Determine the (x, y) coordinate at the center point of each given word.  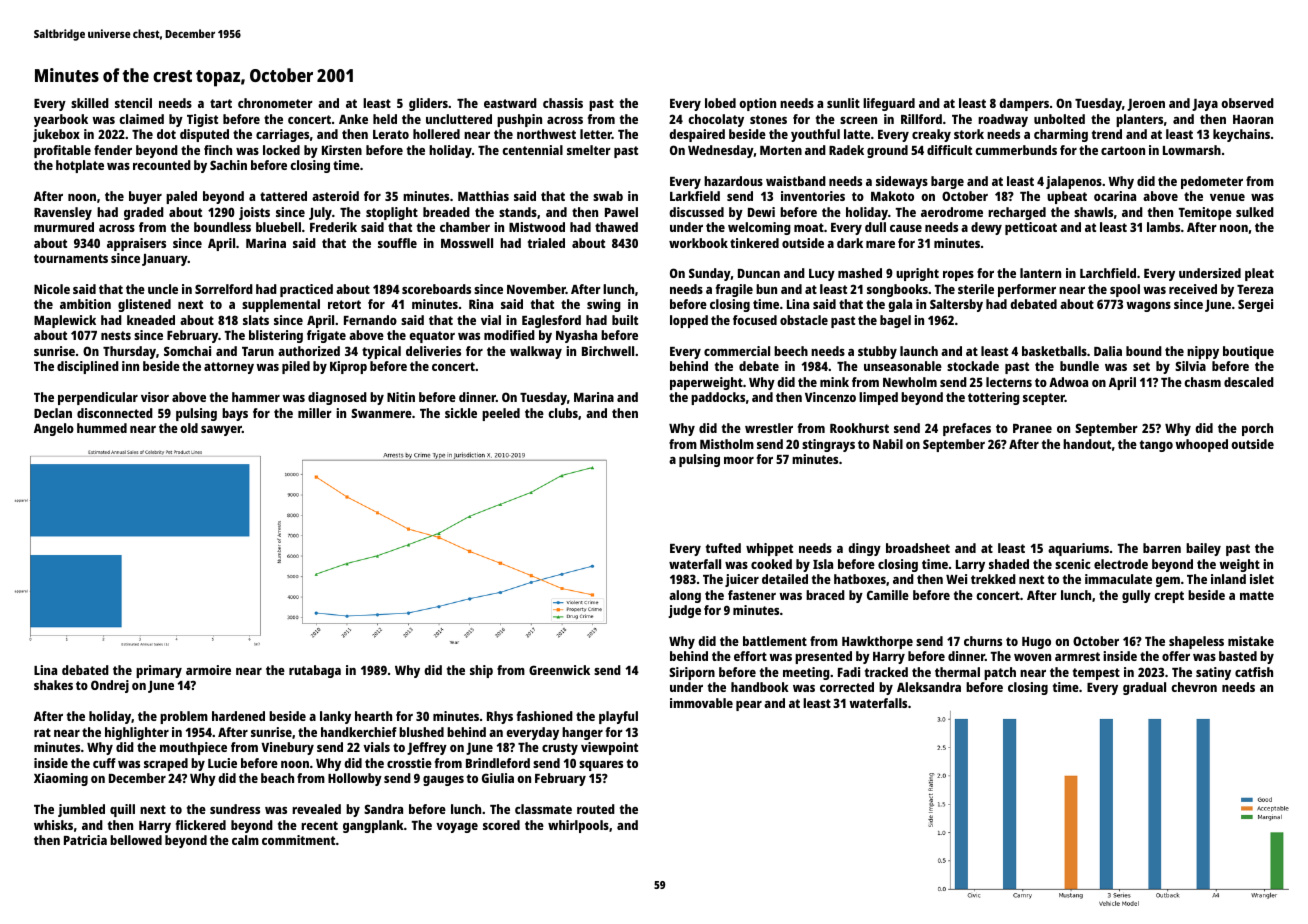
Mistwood (537, 227)
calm (245, 840)
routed (596, 809)
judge (684, 611)
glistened (144, 305)
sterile (976, 289)
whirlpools (578, 826)
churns (983, 641)
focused (755, 320)
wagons (1148, 307)
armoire (208, 670)
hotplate (80, 166)
